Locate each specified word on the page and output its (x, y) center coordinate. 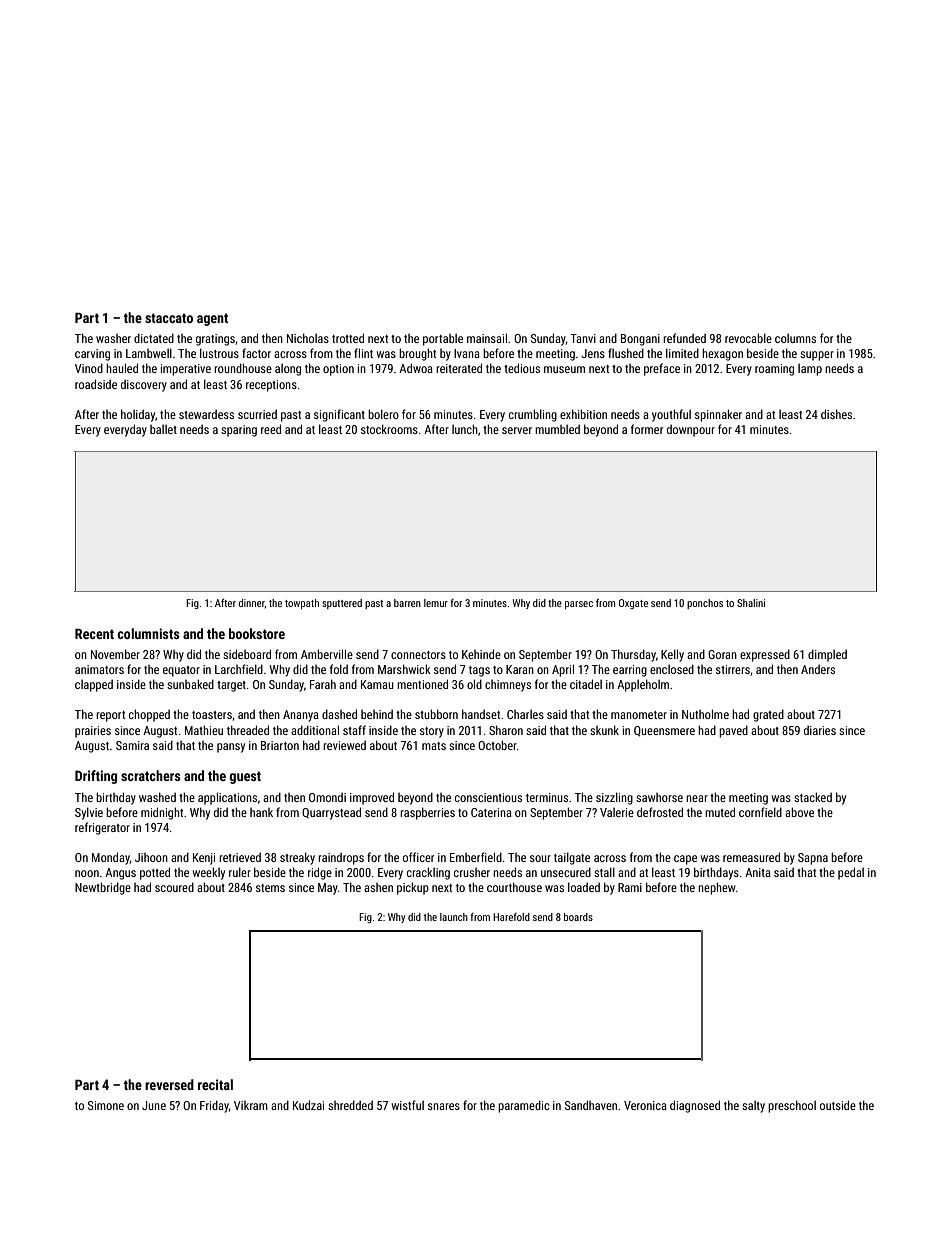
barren (407, 603)
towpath (302, 604)
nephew (717, 888)
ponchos (705, 604)
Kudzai (308, 1105)
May (328, 889)
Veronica (645, 1105)
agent (212, 319)
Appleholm (643, 685)
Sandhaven (591, 1105)
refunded (684, 338)
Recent (94, 634)
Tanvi (583, 338)
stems (270, 888)
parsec (579, 605)
